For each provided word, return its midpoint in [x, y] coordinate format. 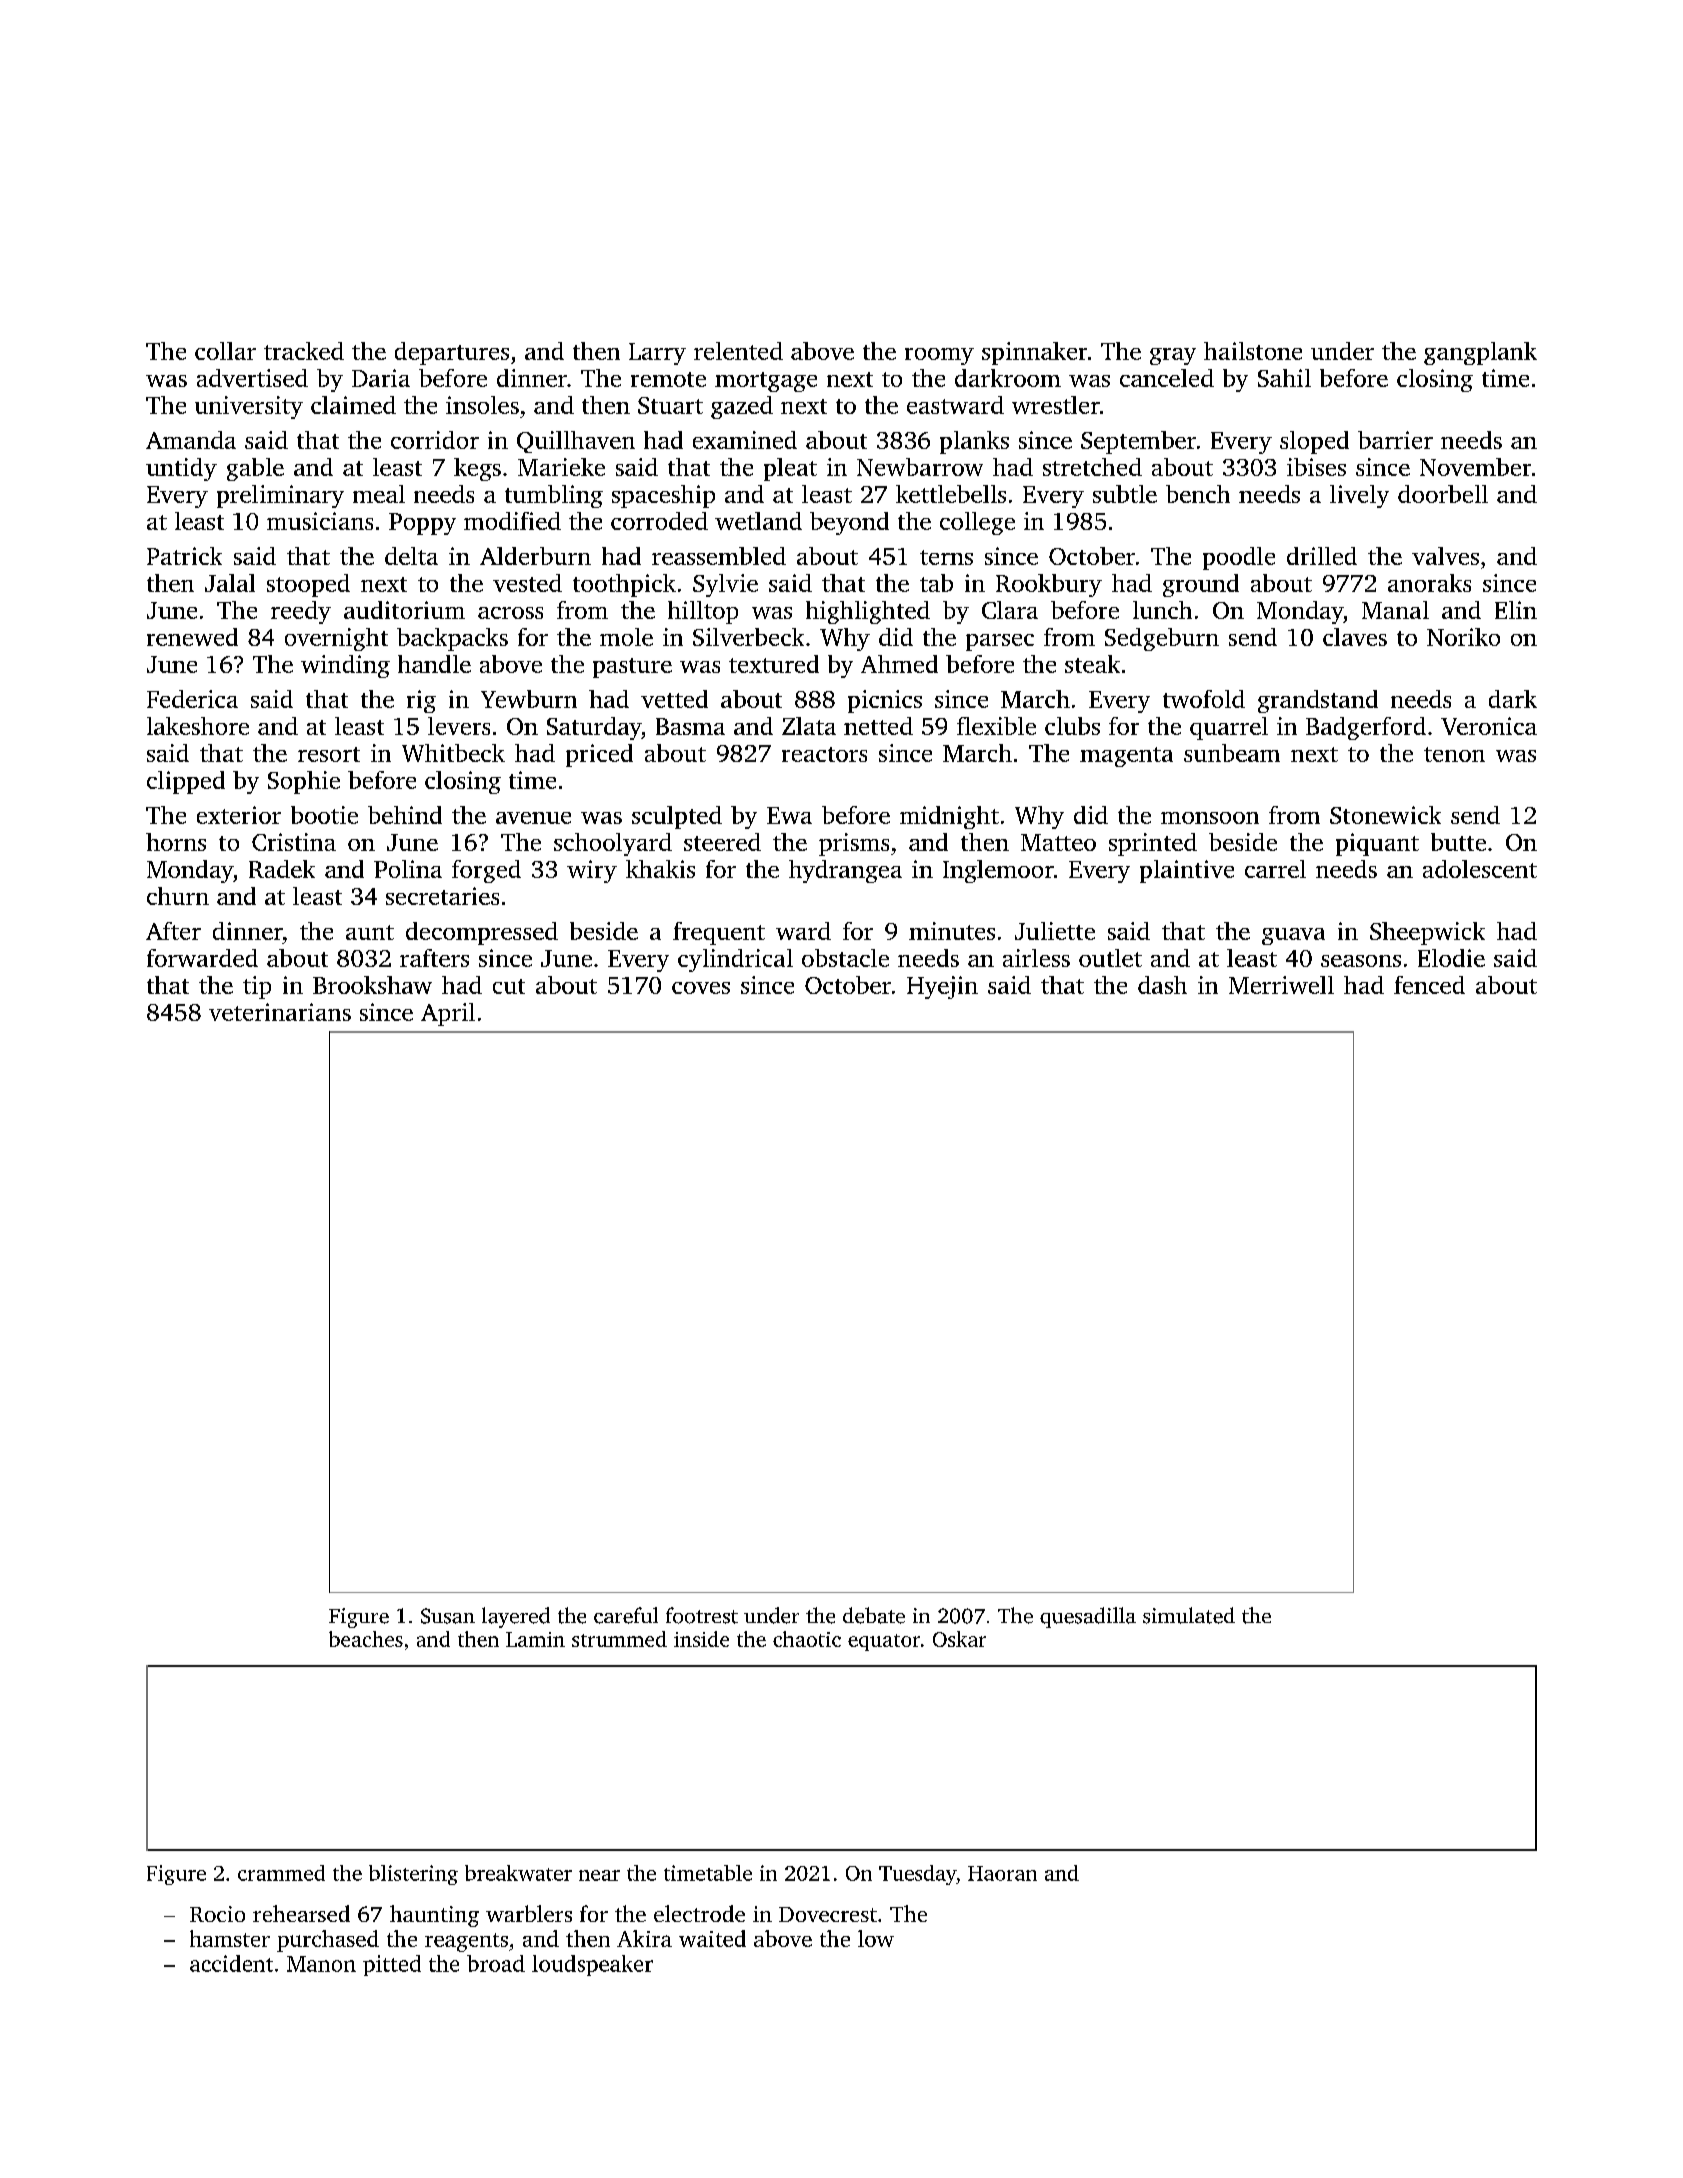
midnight [949, 817]
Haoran [1002, 1873]
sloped [1314, 442]
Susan [448, 1616]
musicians [320, 521]
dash [1162, 985]
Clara [1010, 610]
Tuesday [917, 1875]
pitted [392, 1965]
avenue [533, 818]
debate [874, 1615]
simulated [1189, 1615]
